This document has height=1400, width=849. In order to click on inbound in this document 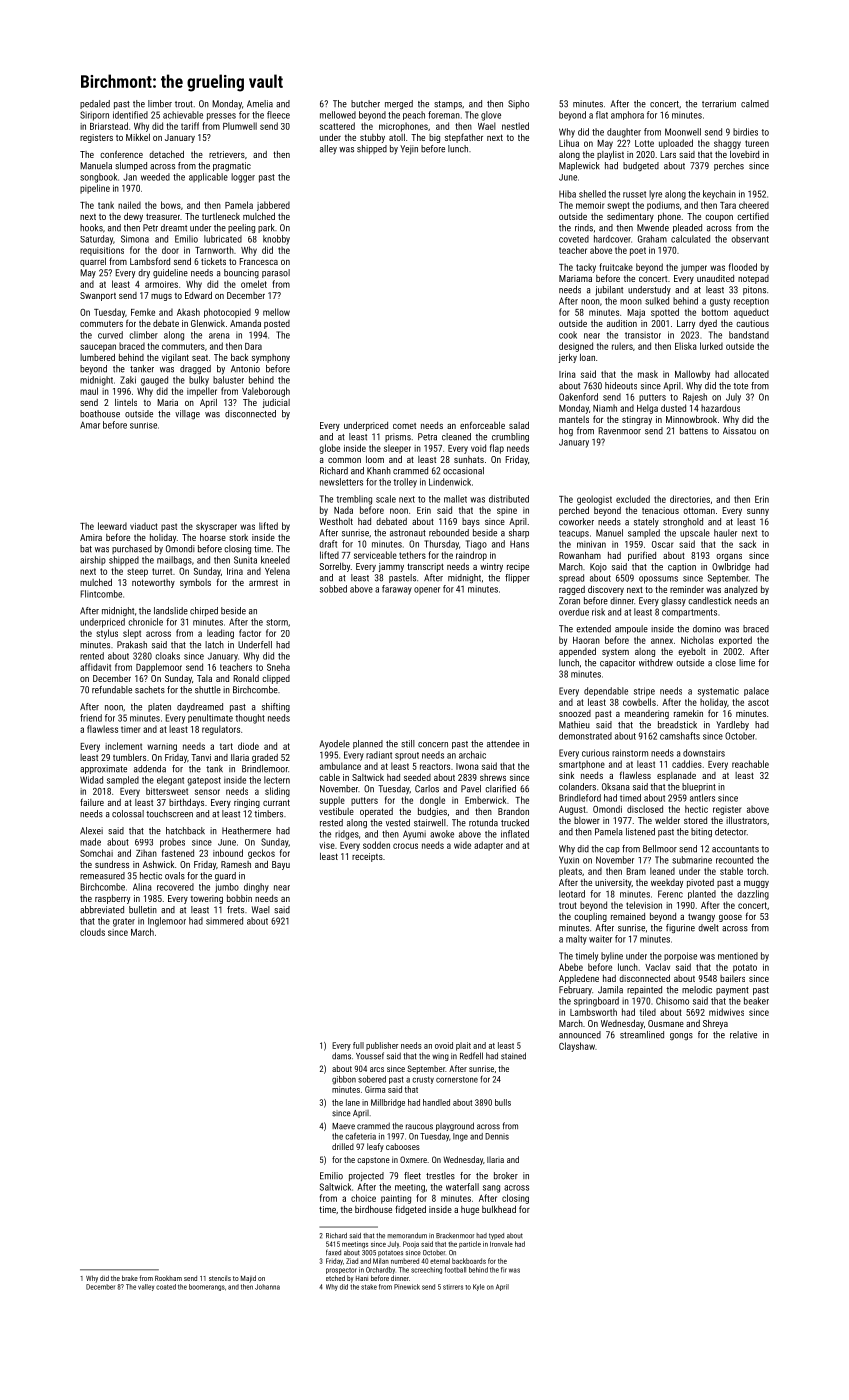, I will do `click(228, 853)`.
